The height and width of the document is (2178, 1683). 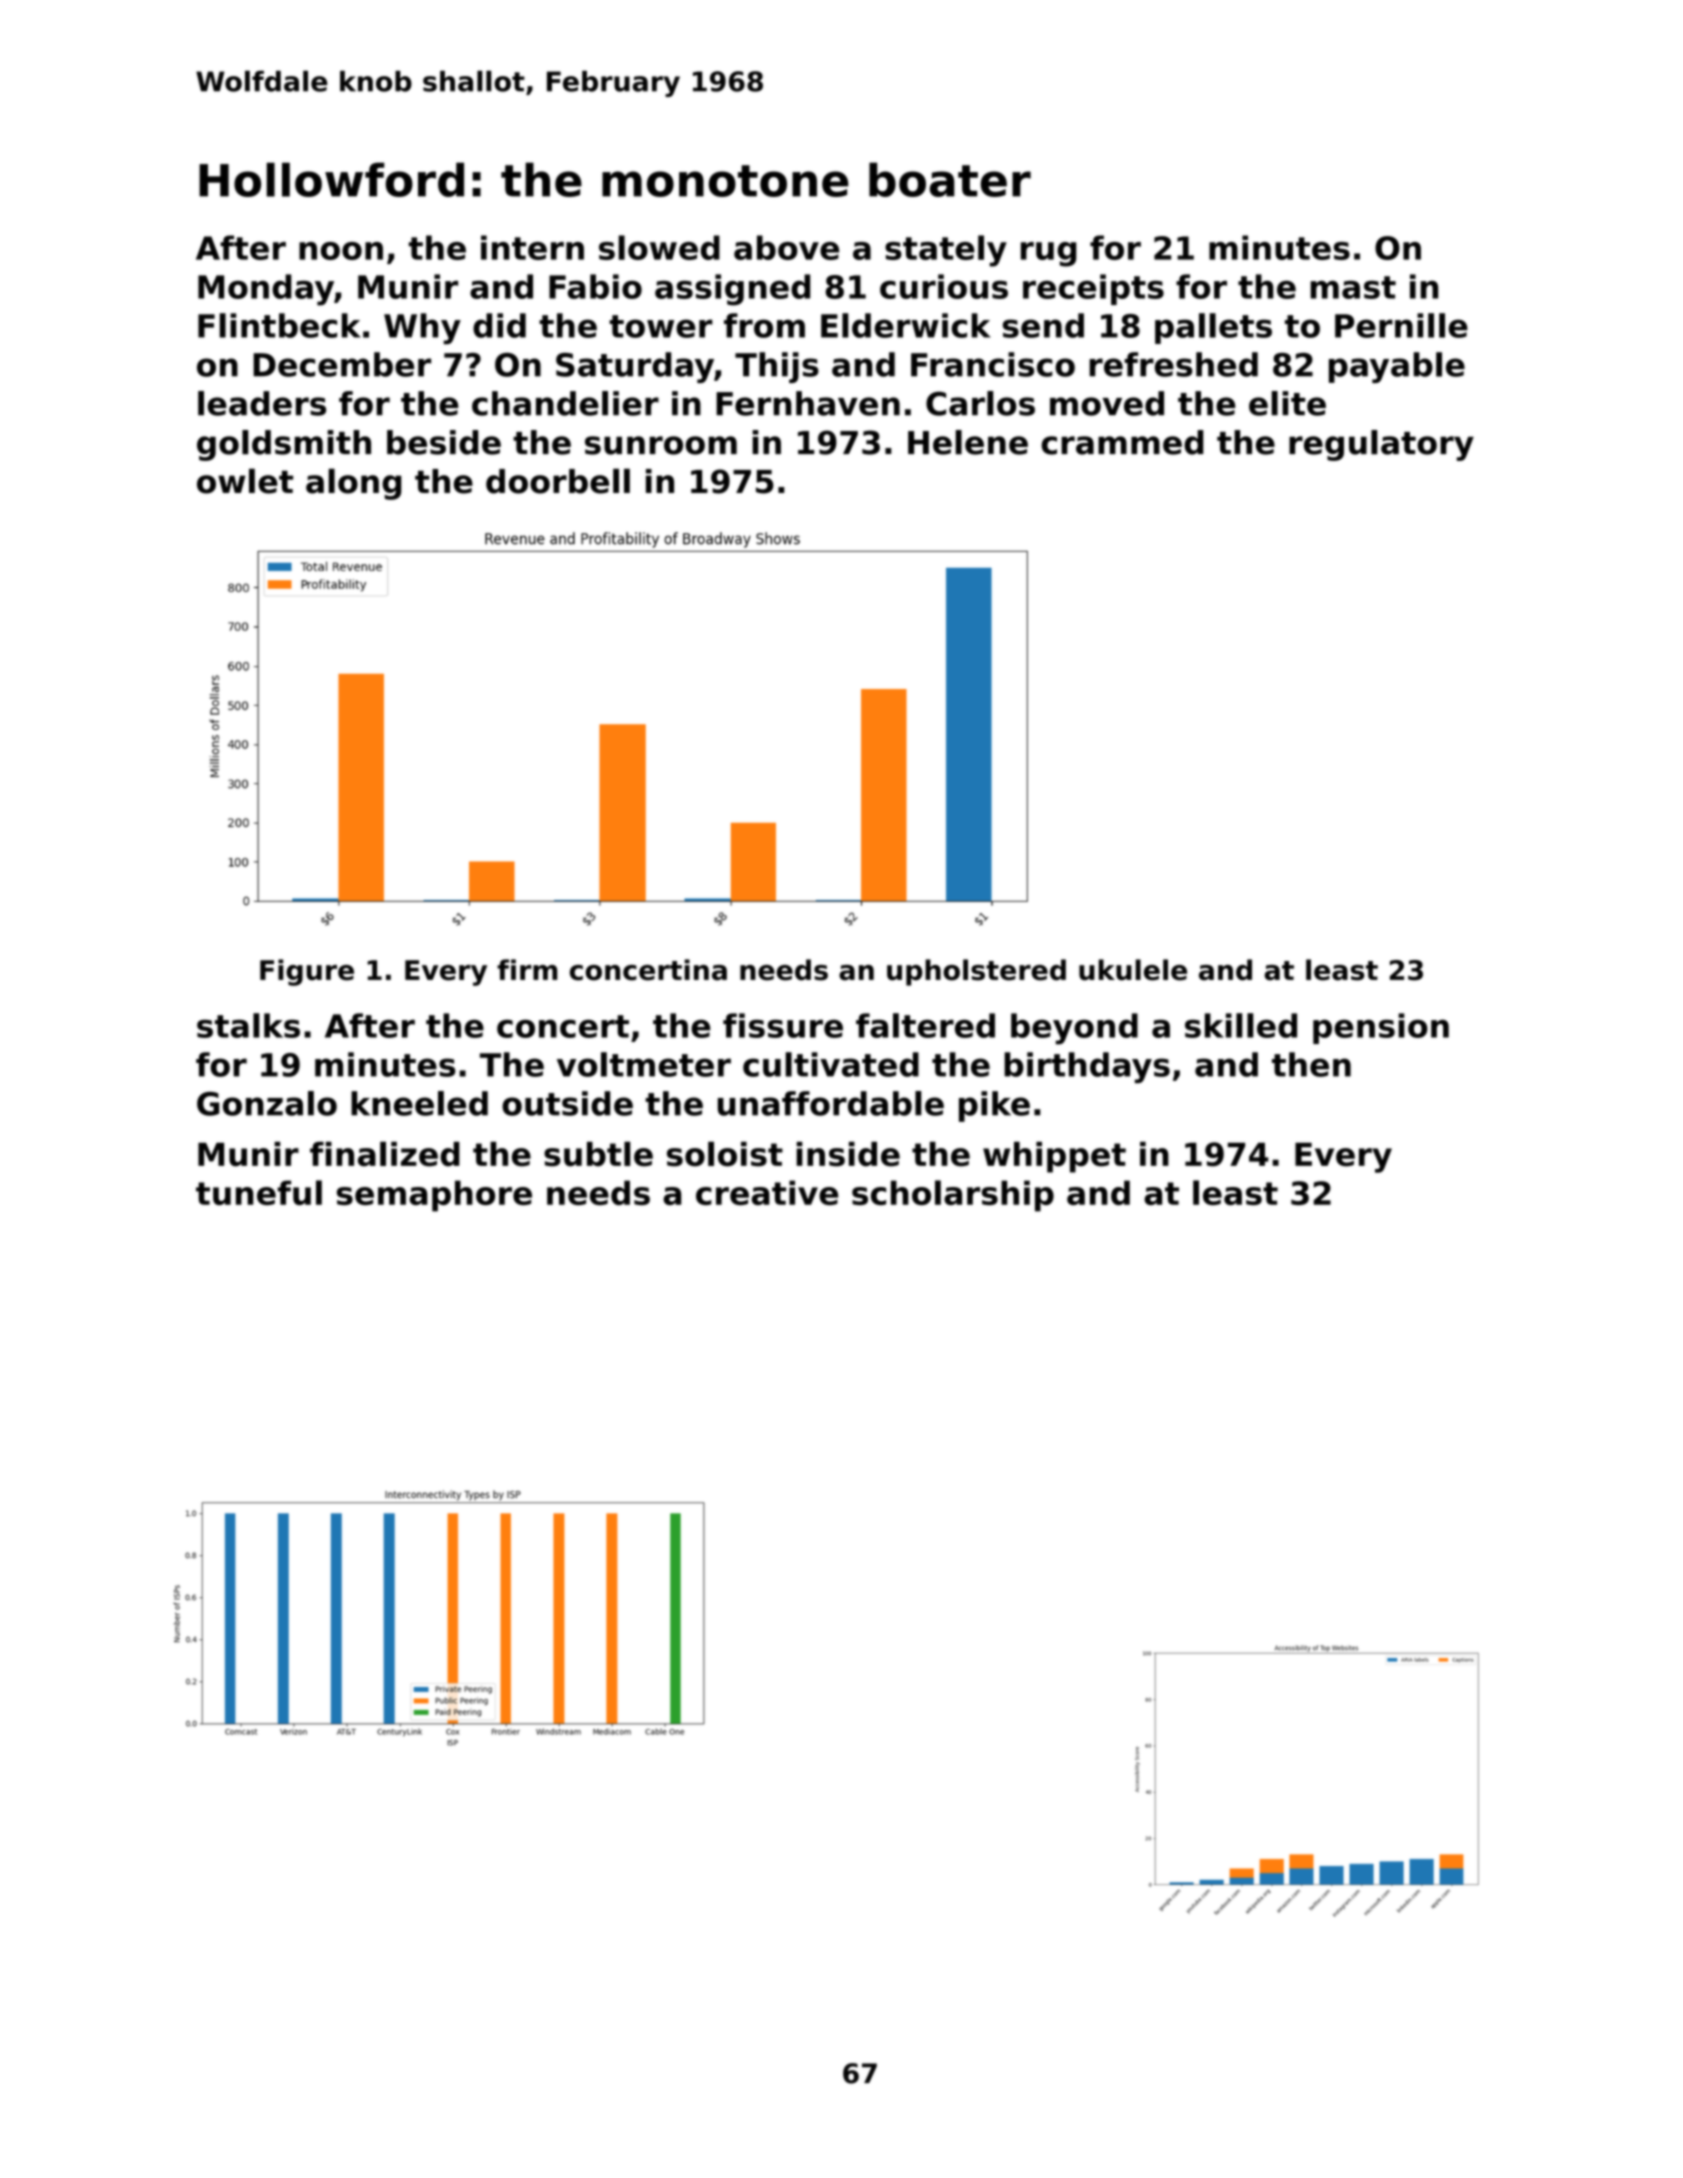 What do you see at coordinates (994, 1106) in the document?
I see `pike` at bounding box center [994, 1106].
